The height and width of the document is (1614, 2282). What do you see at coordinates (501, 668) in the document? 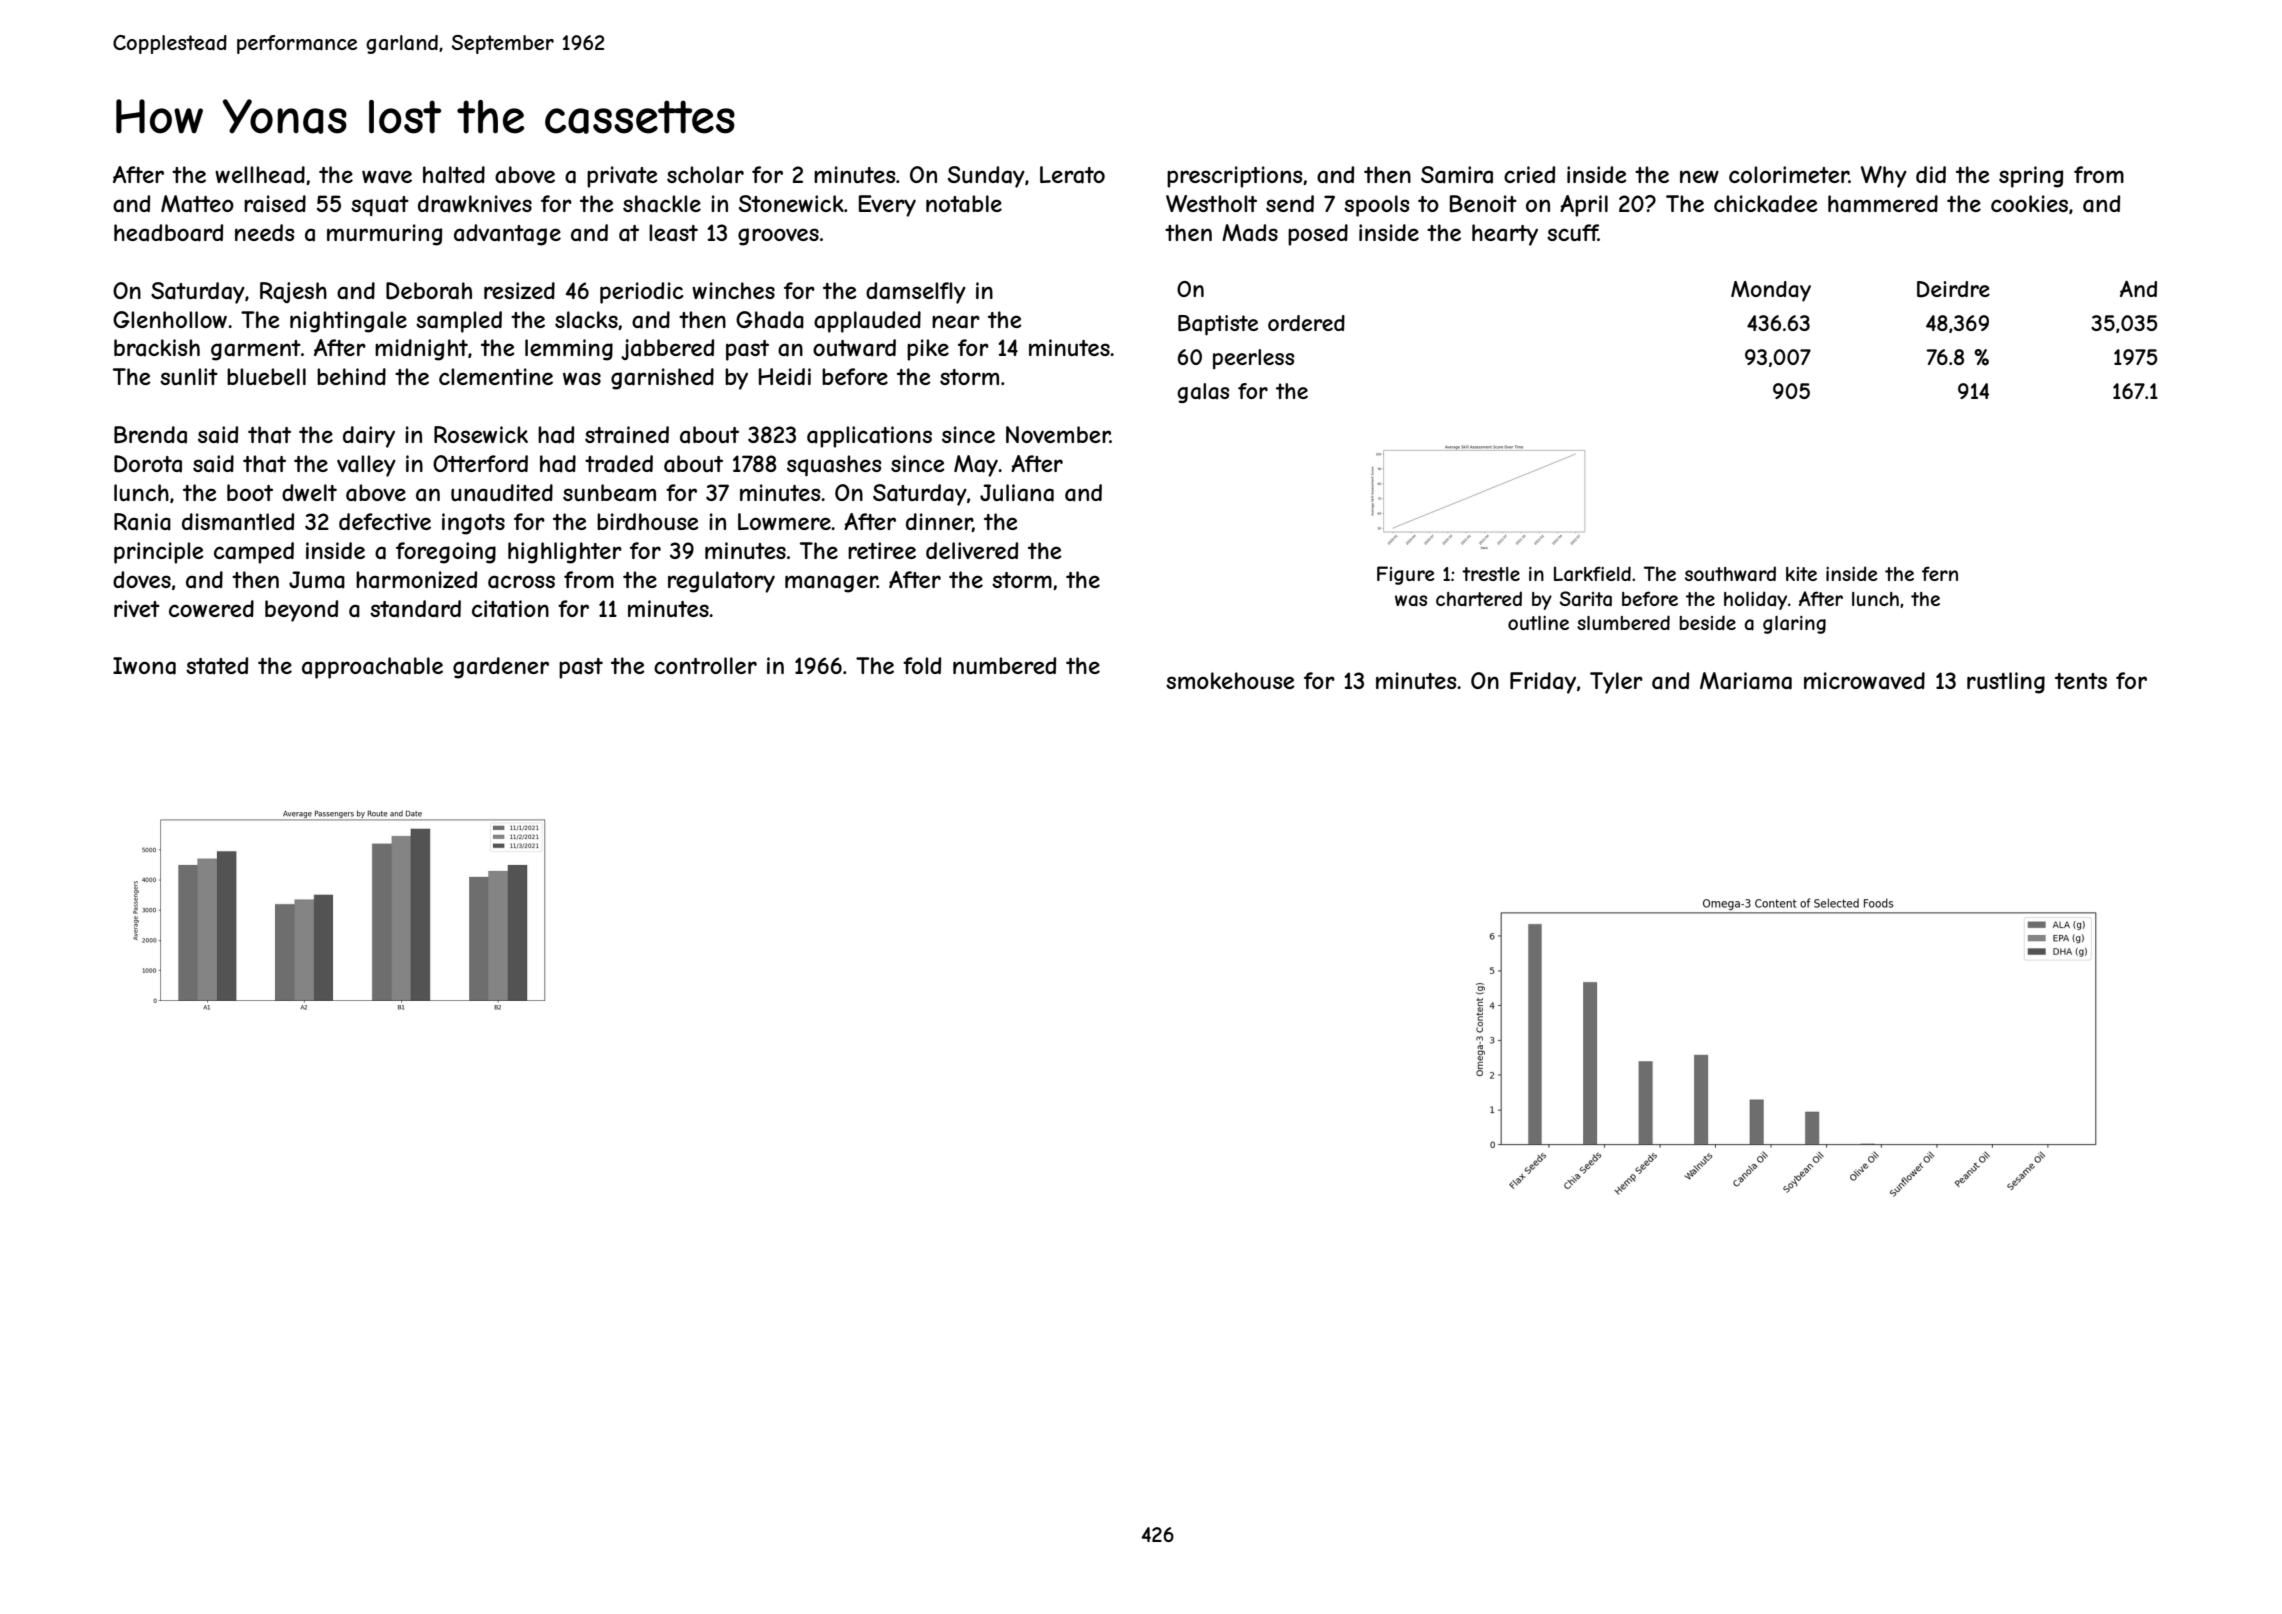
I see `gardener` at bounding box center [501, 668].
